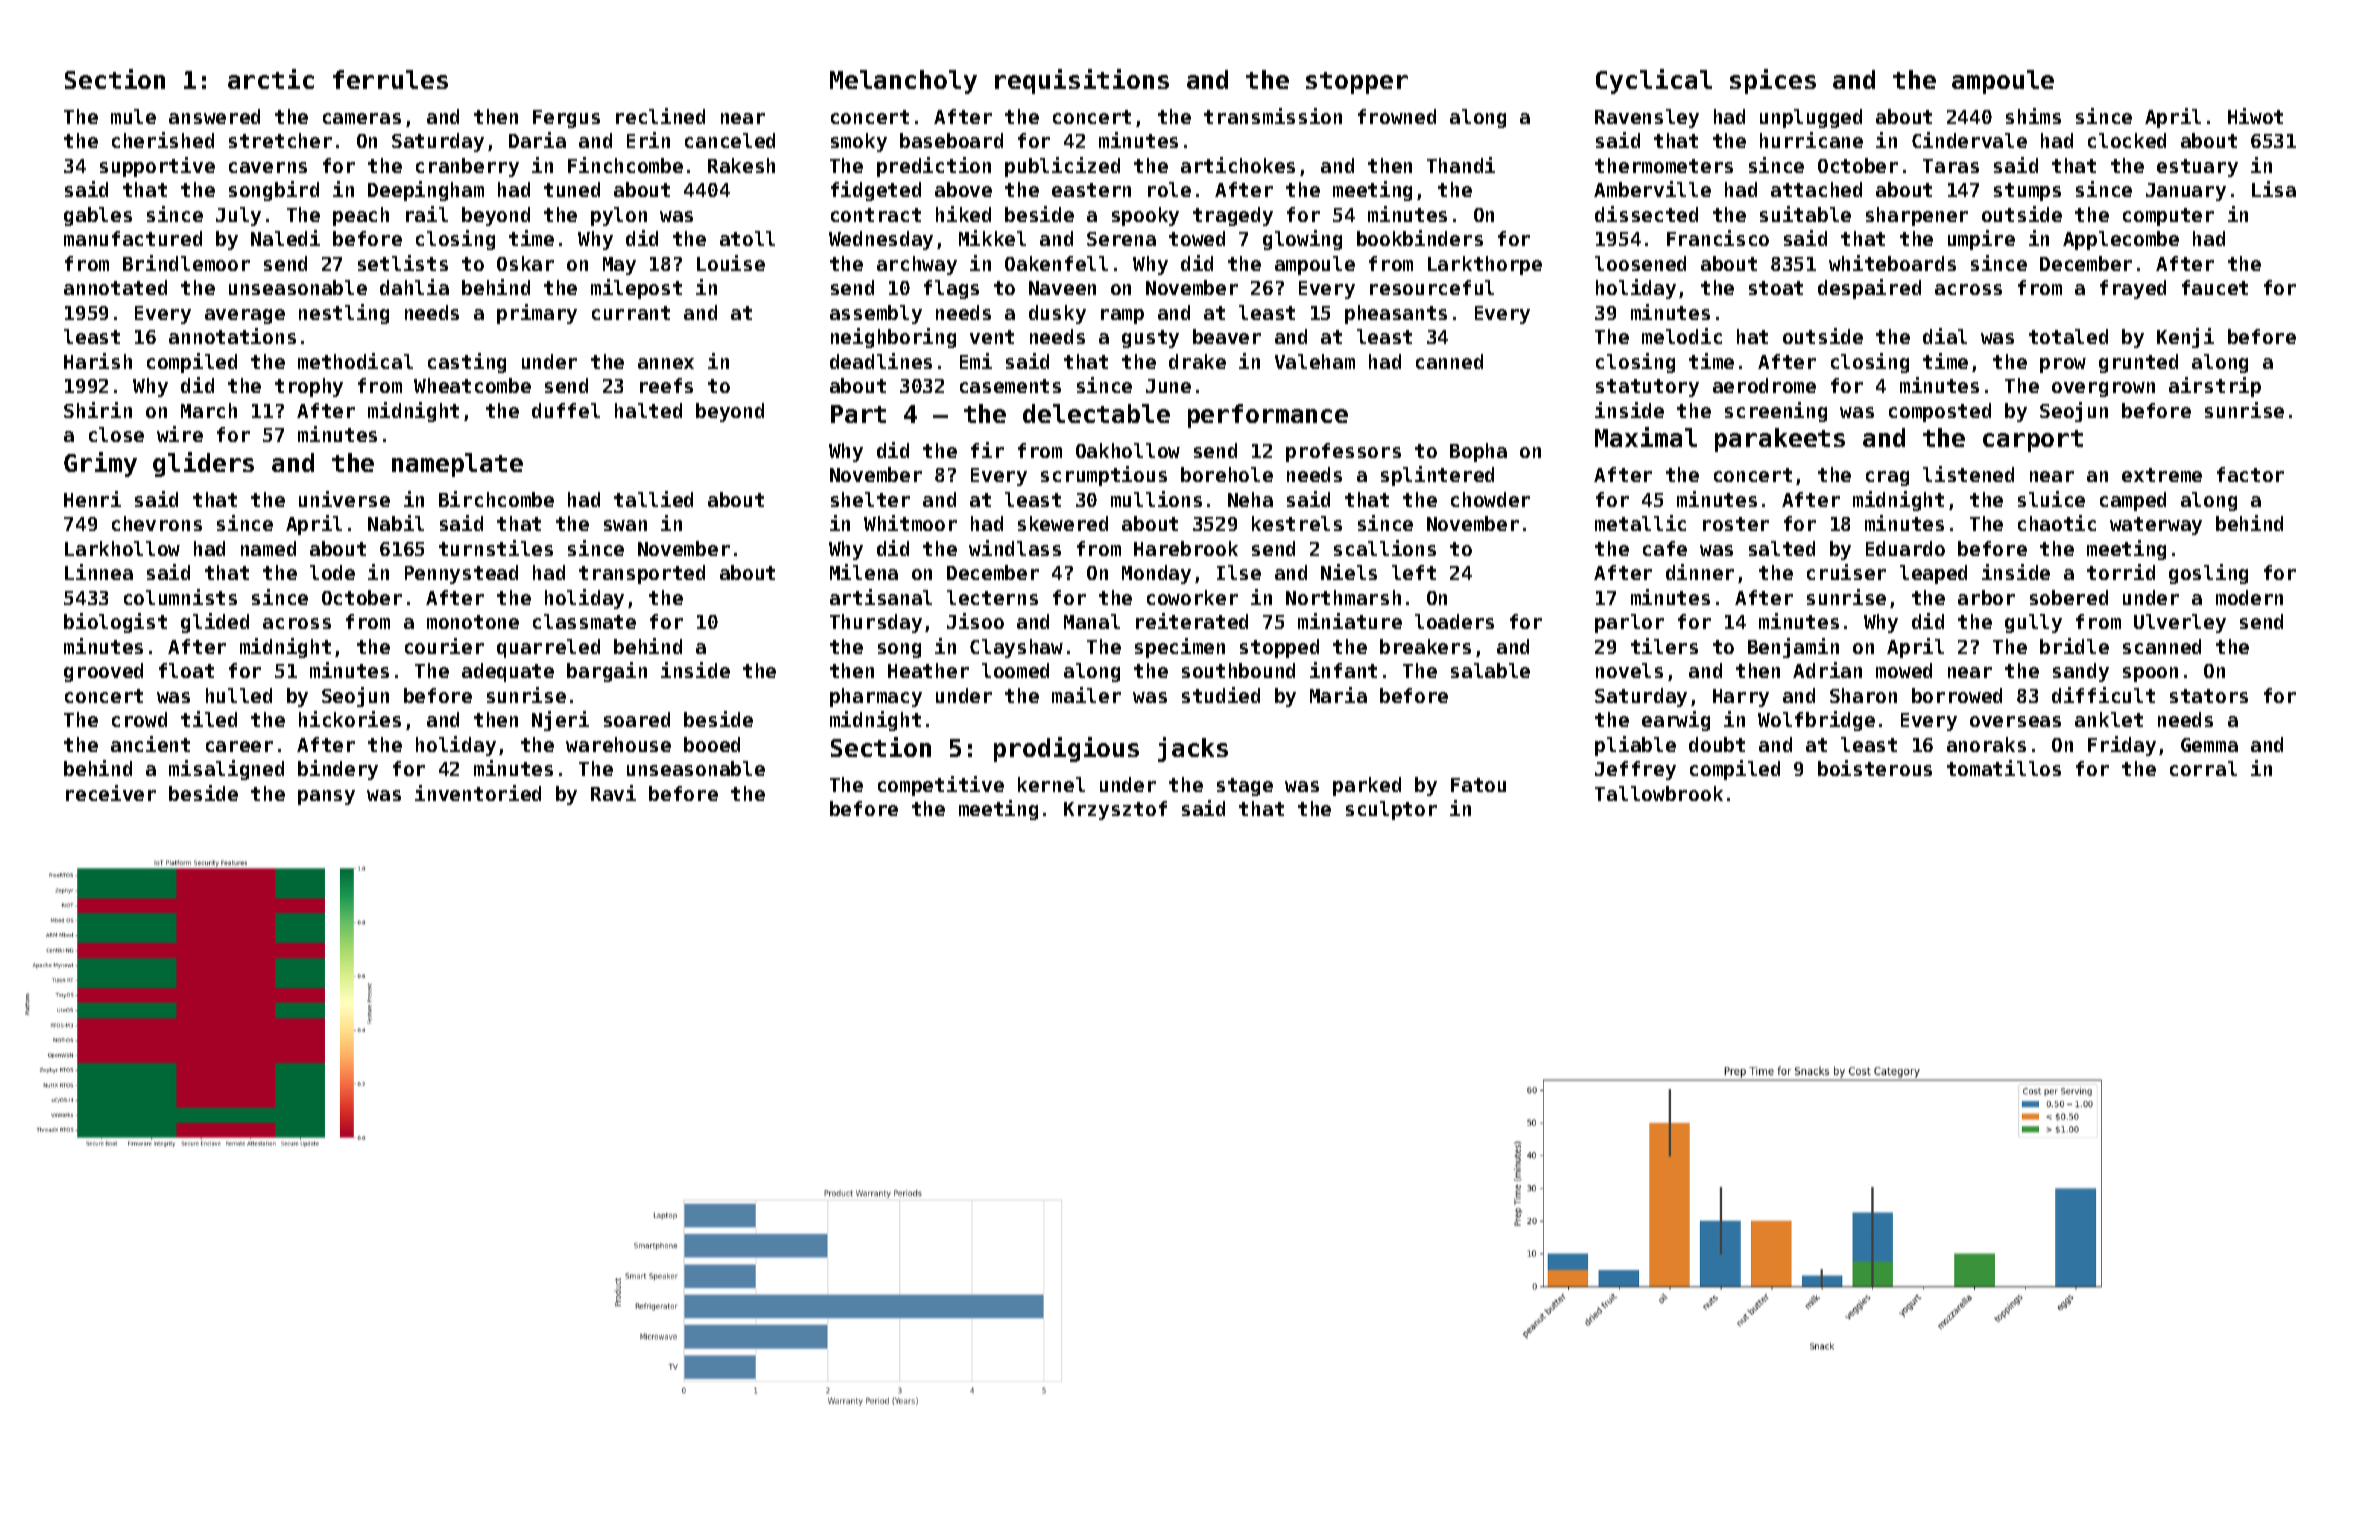 The image size is (2380, 1540). What do you see at coordinates (271, 79) in the screenshot?
I see `arctic` at bounding box center [271, 79].
